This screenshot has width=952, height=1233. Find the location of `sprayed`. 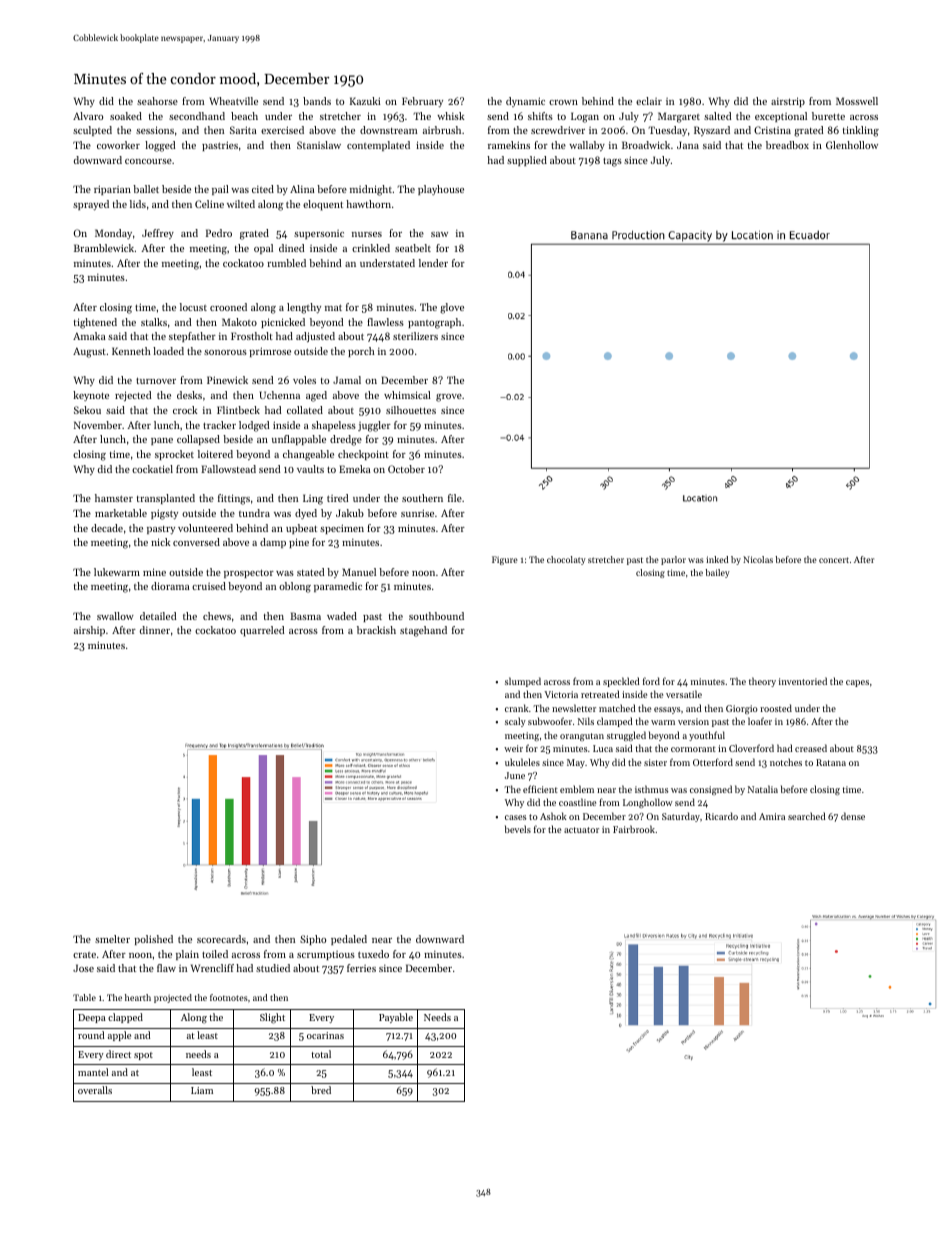

sprayed is located at coordinates (91, 205).
